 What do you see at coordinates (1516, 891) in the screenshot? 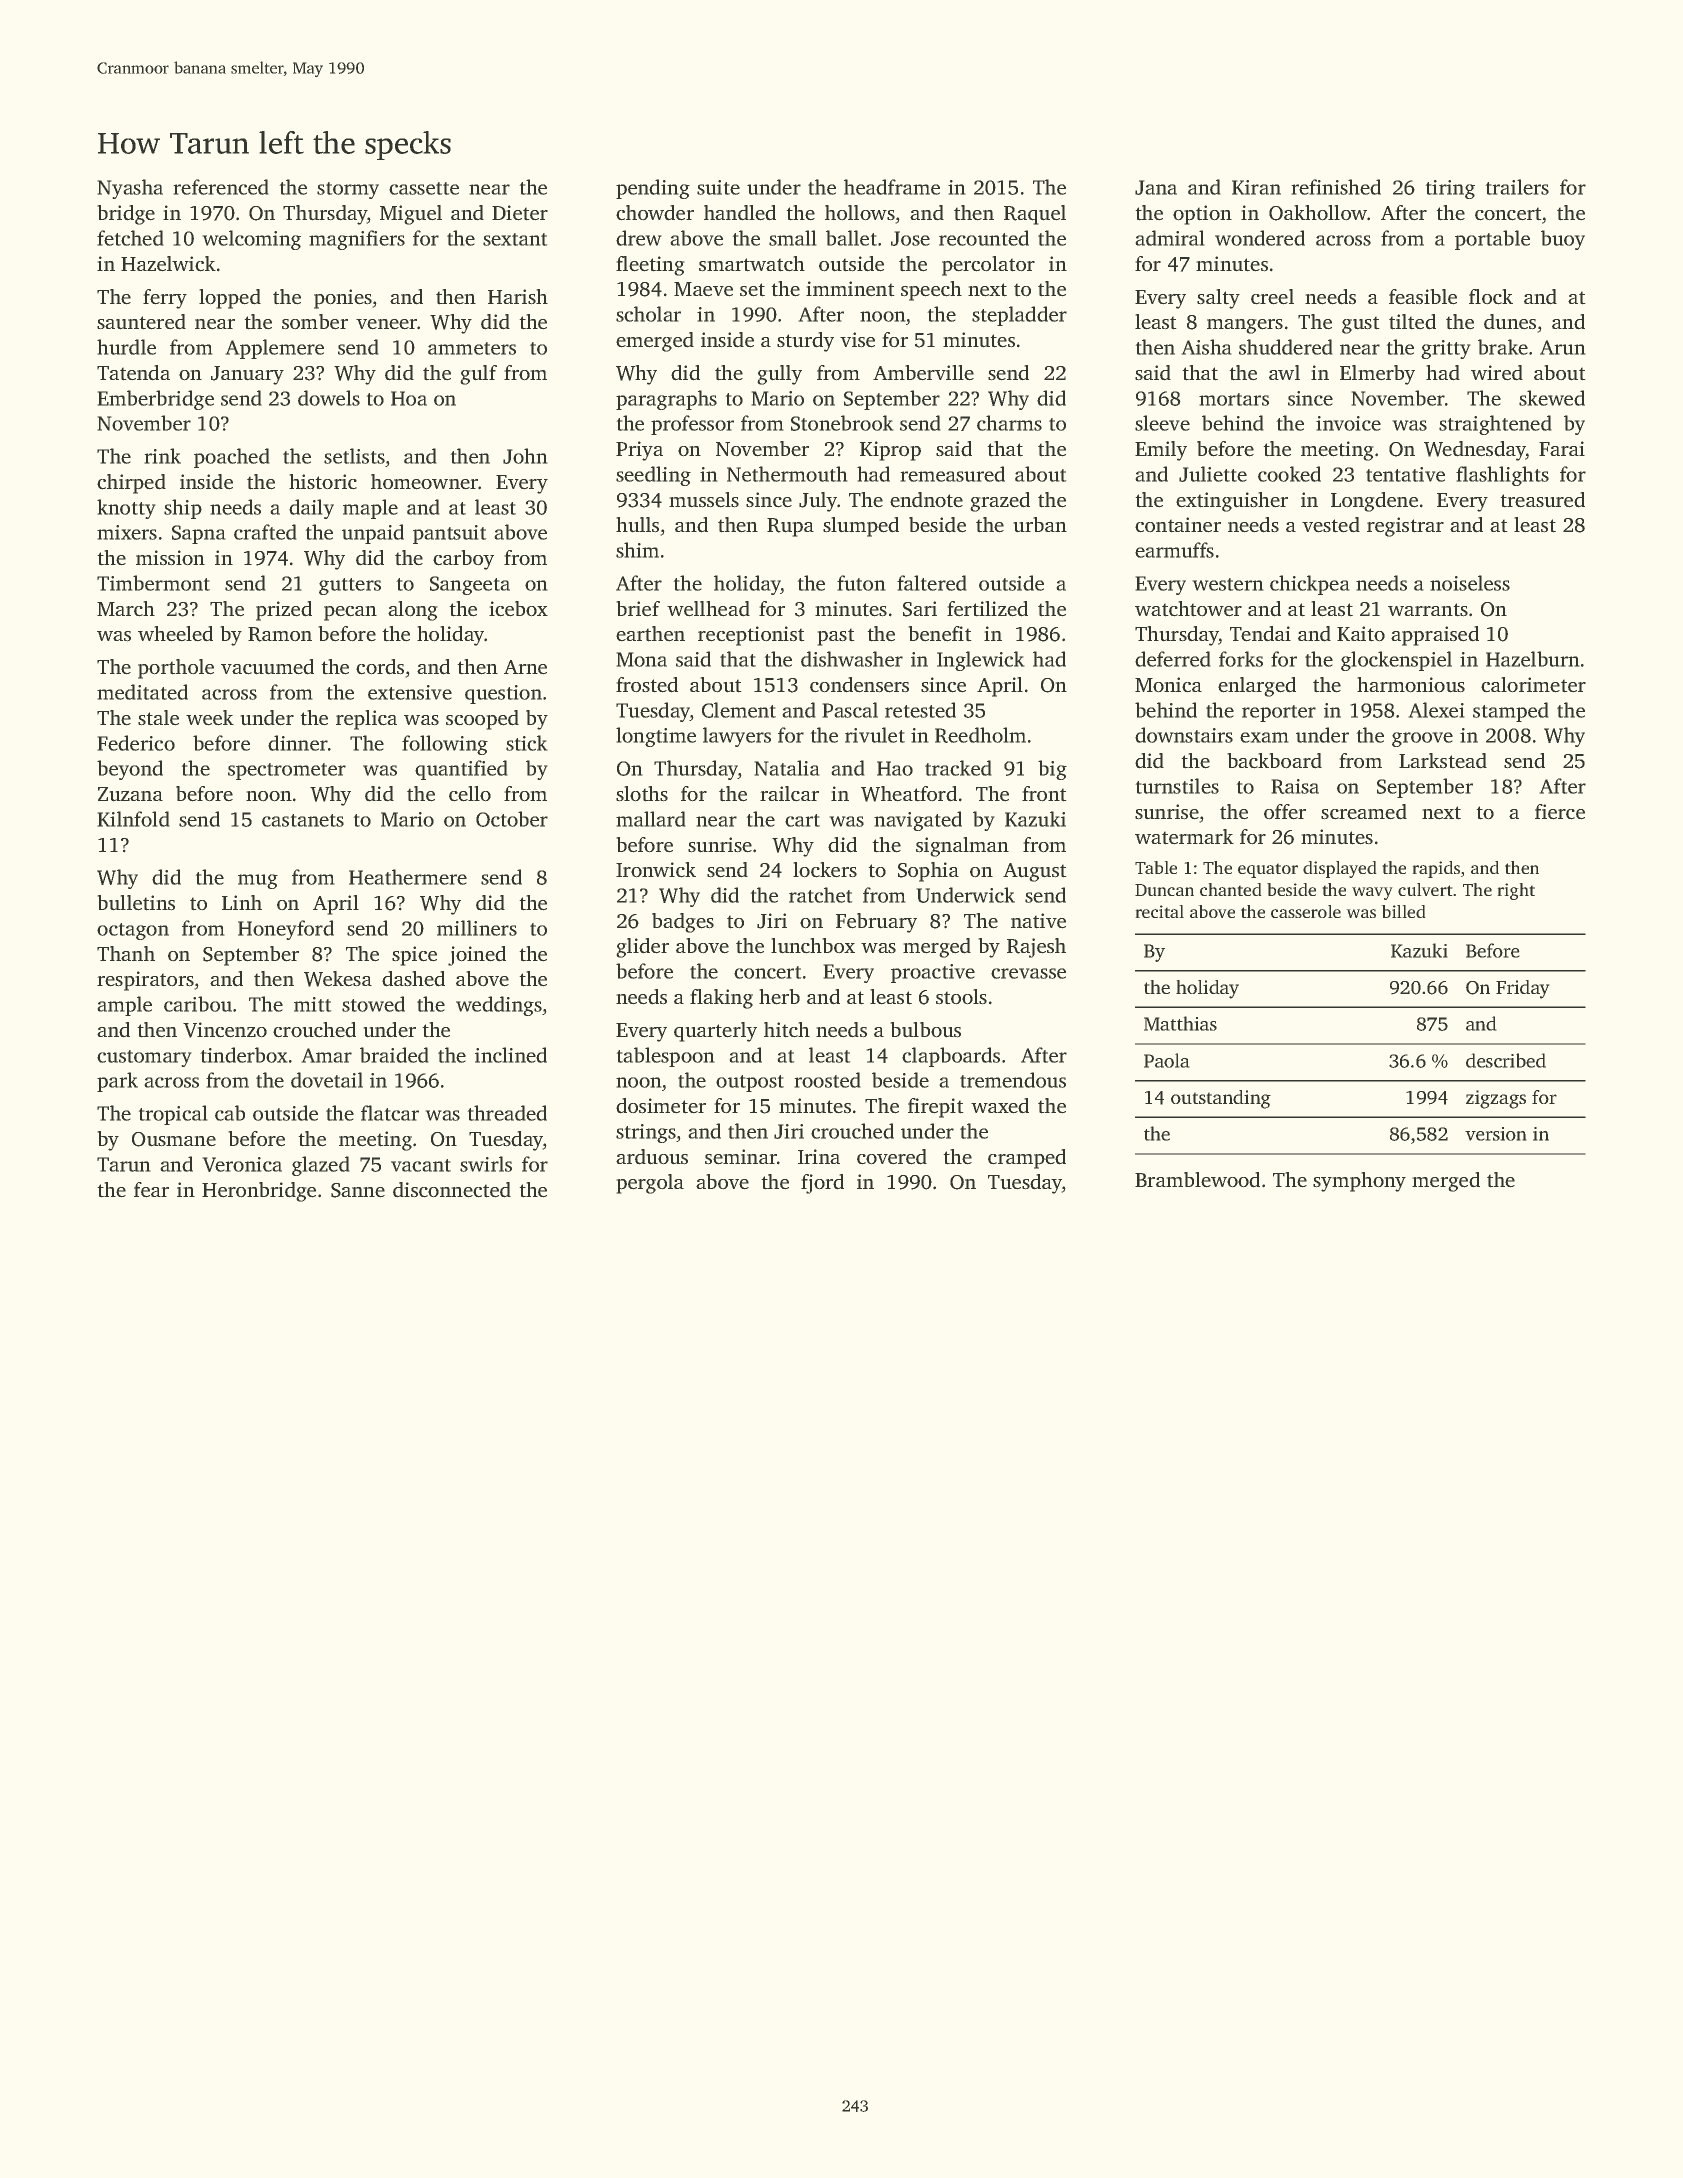
I see `right` at bounding box center [1516, 891].
